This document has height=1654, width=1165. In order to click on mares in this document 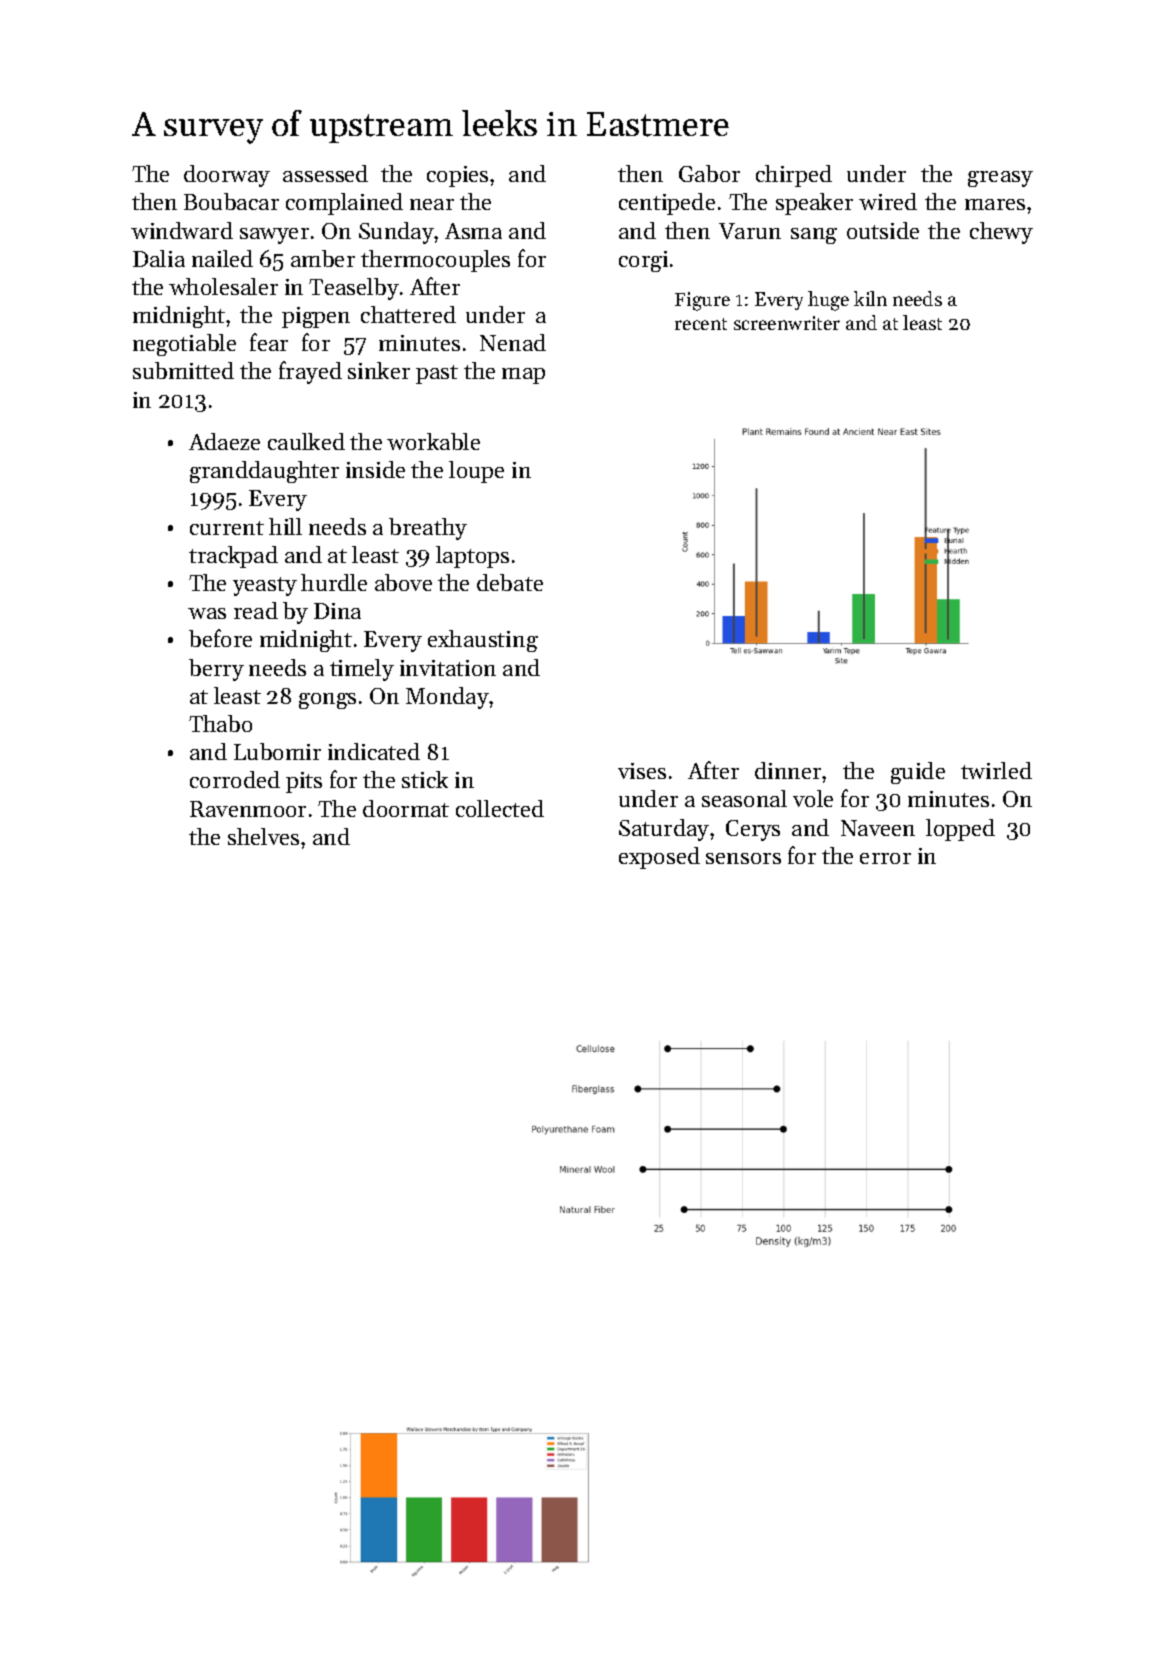, I will do `click(995, 204)`.
